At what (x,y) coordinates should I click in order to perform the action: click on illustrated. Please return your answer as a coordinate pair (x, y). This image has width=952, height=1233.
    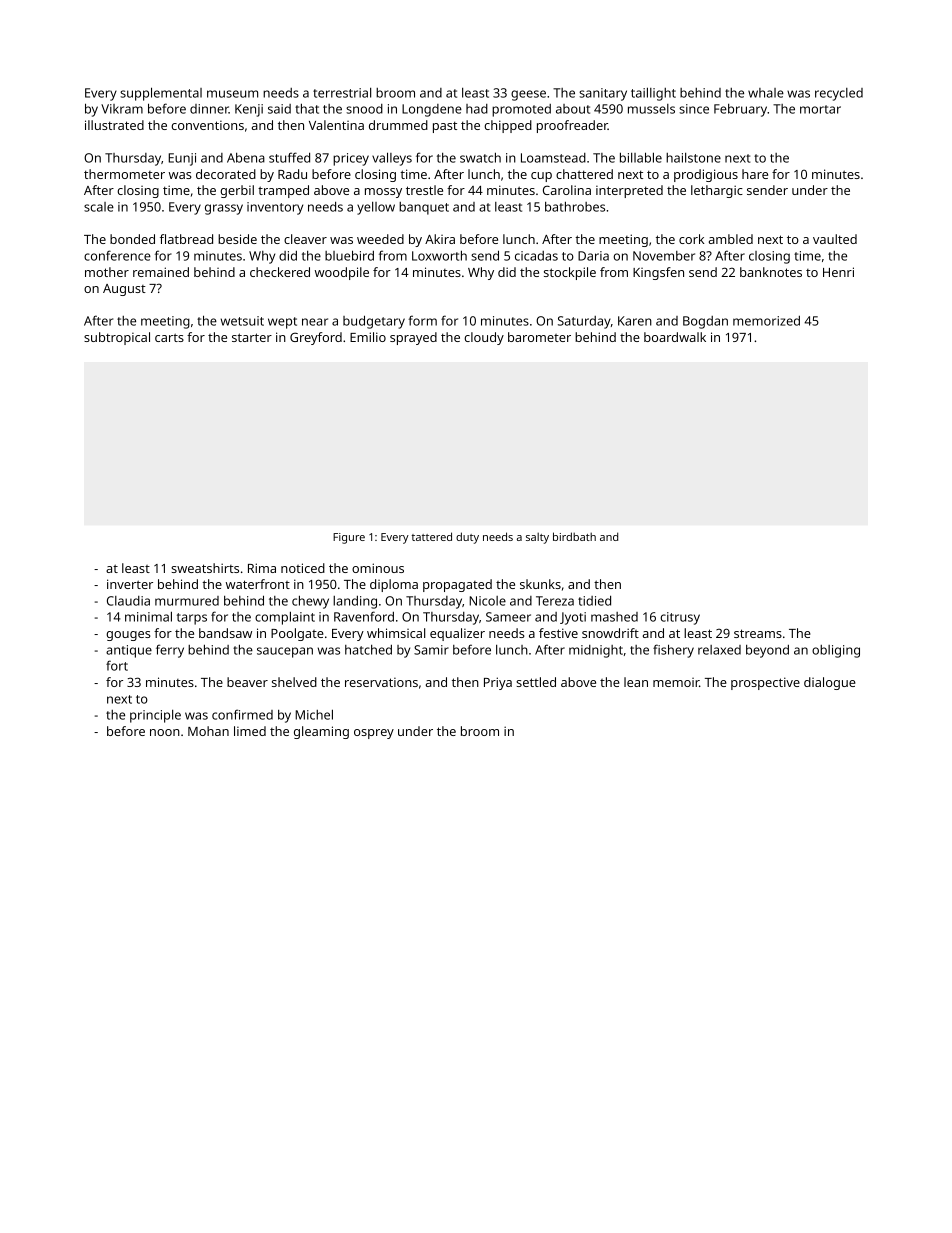
    Looking at the image, I should click on (114, 125).
